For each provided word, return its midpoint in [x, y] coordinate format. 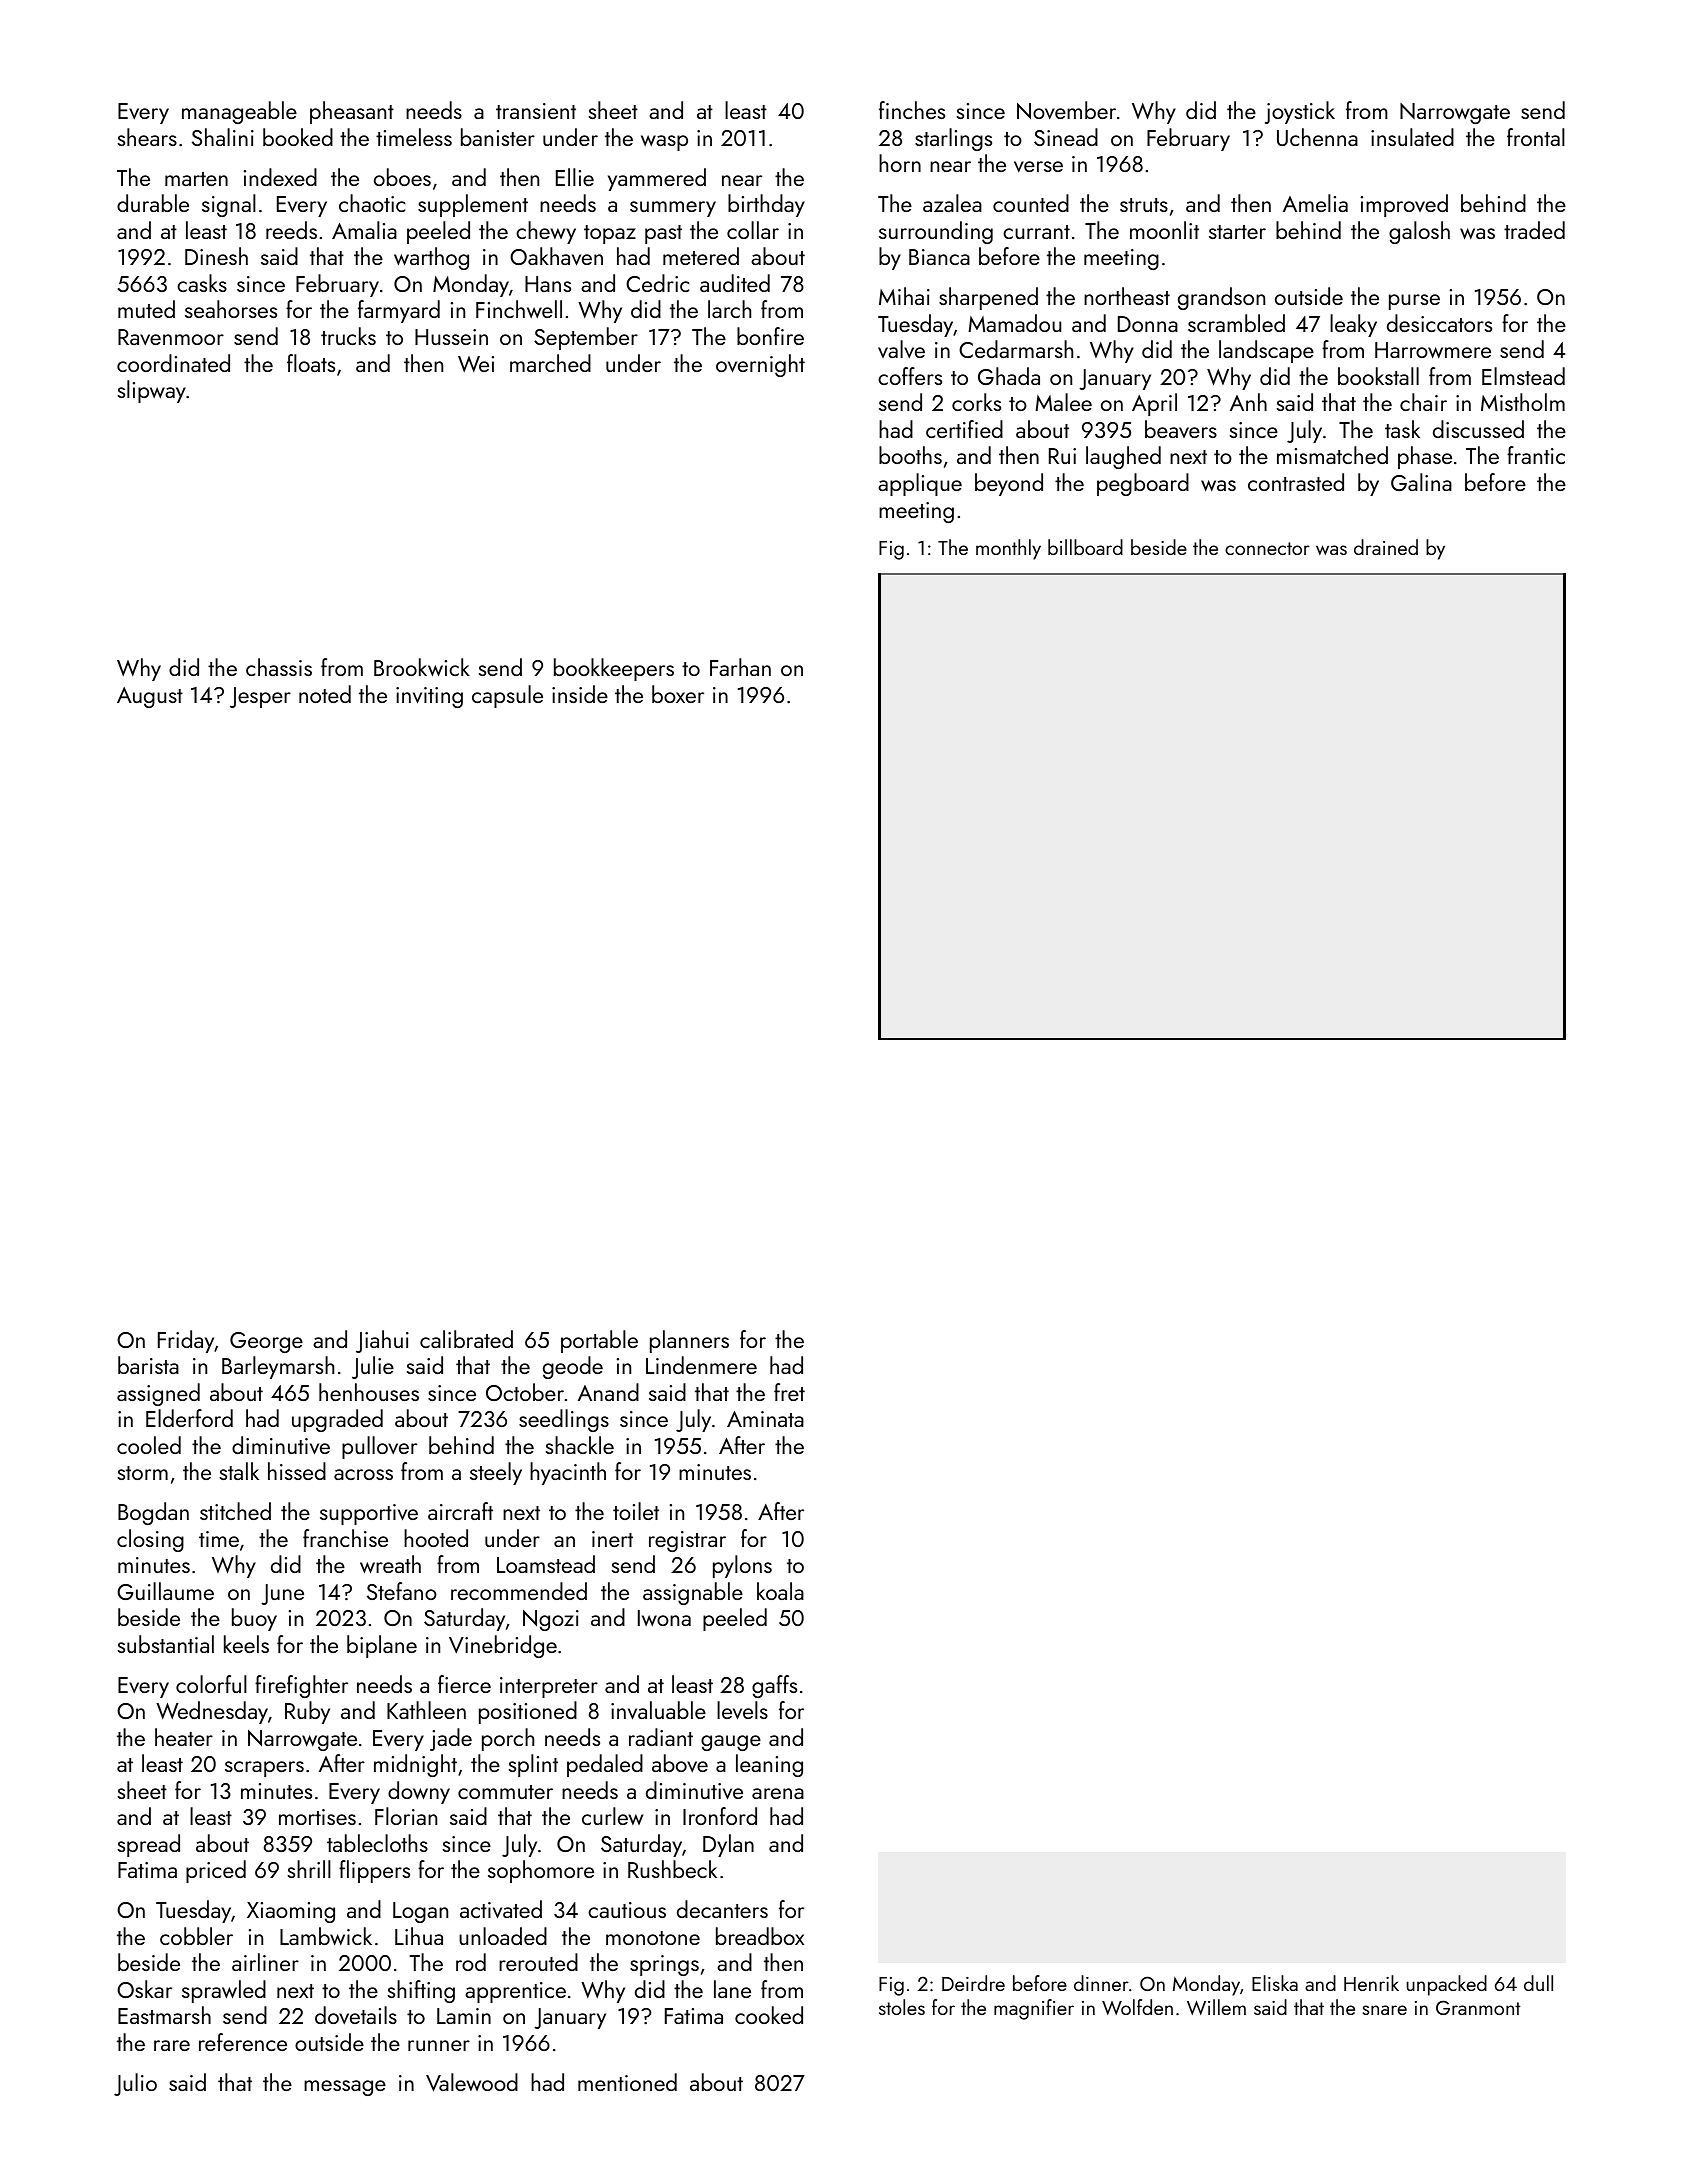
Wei [476, 364]
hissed [297, 1471]
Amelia [1315, 203]
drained [1386, 547]
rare [172, 2045]
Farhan [740, 667]
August [150, 697]
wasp [664, 143]
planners [689, 1341]
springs [664, 1965]
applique [920, 484]
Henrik [1371, 1983]
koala [780, 1591]
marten [196, 179]
